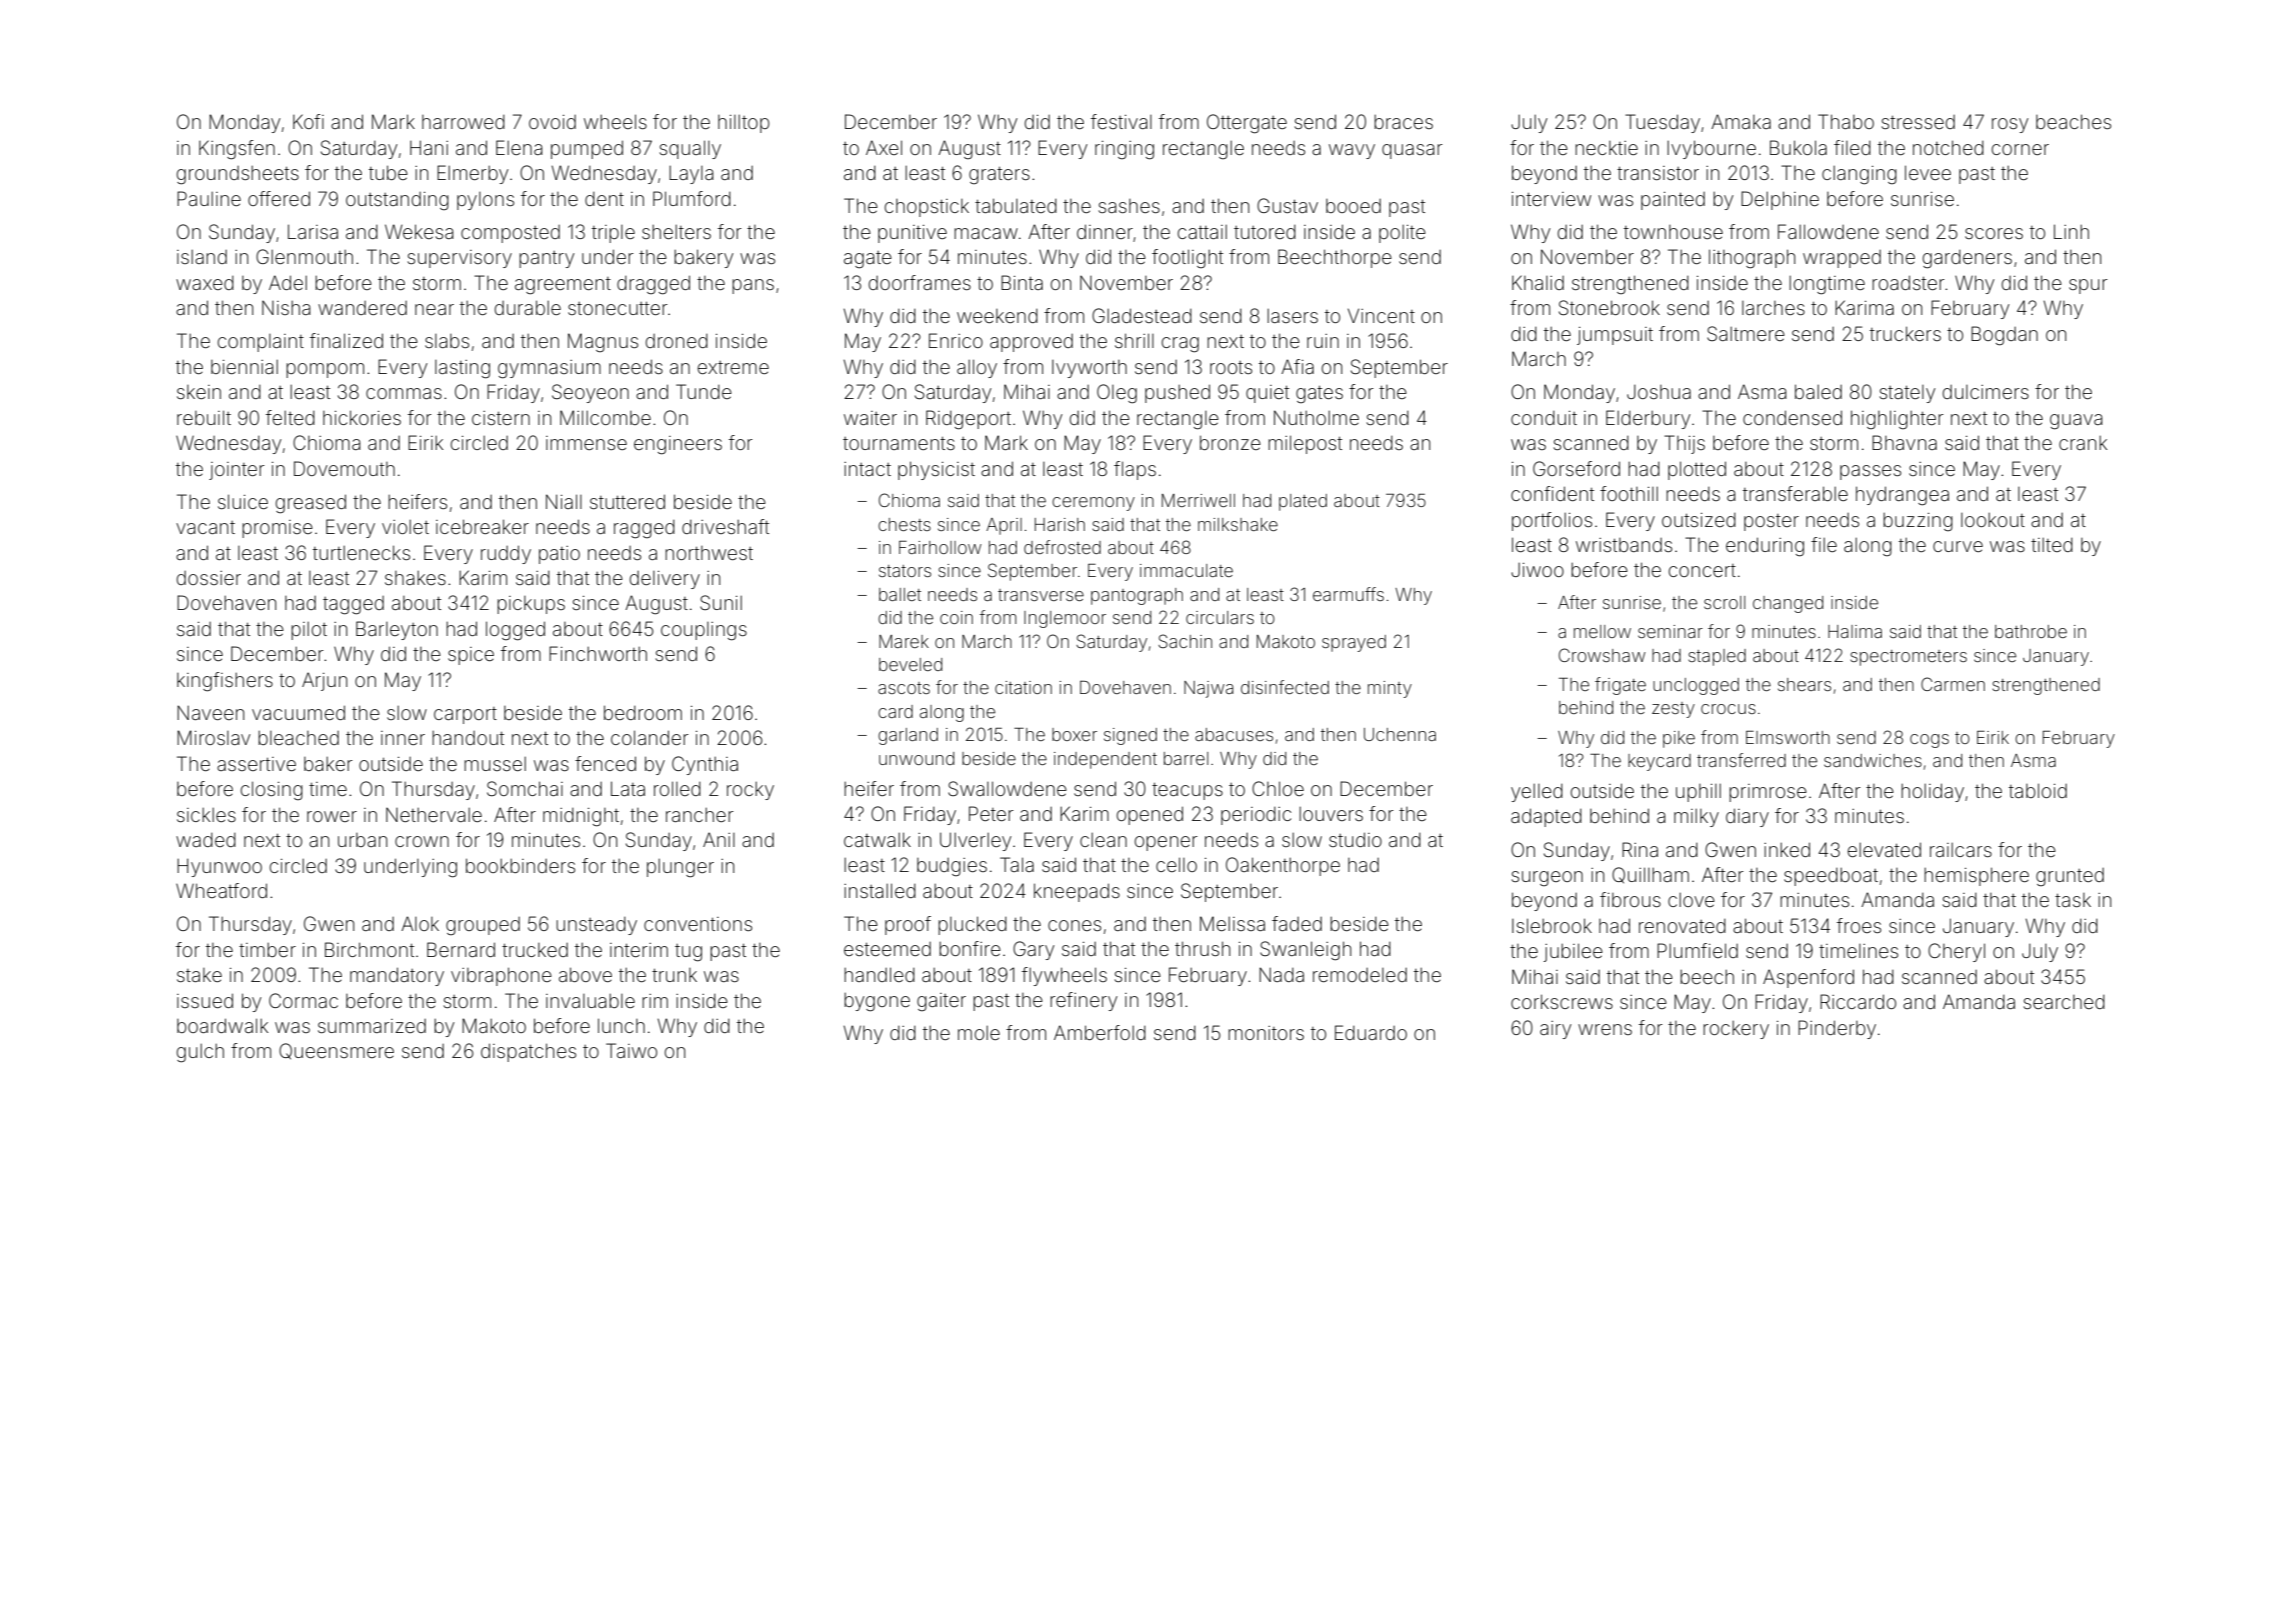 This screenshot has width=2292, height=1620. I want to click on stonecutter, so click(618, 308).
